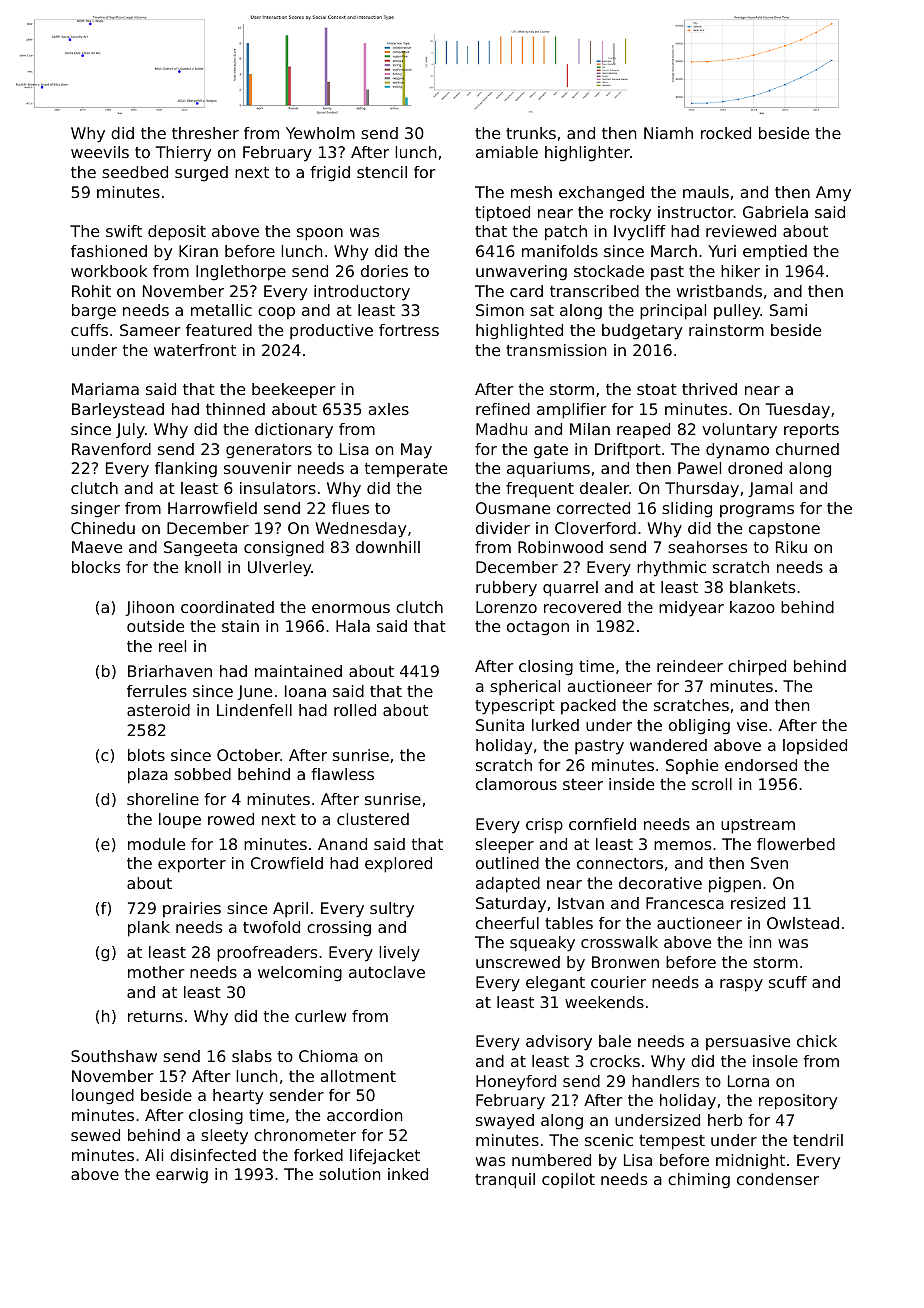 This page has width=924, height=1308. Describe the element at coordinates (103, 1097) in the page. I see `lounged` at that location.
